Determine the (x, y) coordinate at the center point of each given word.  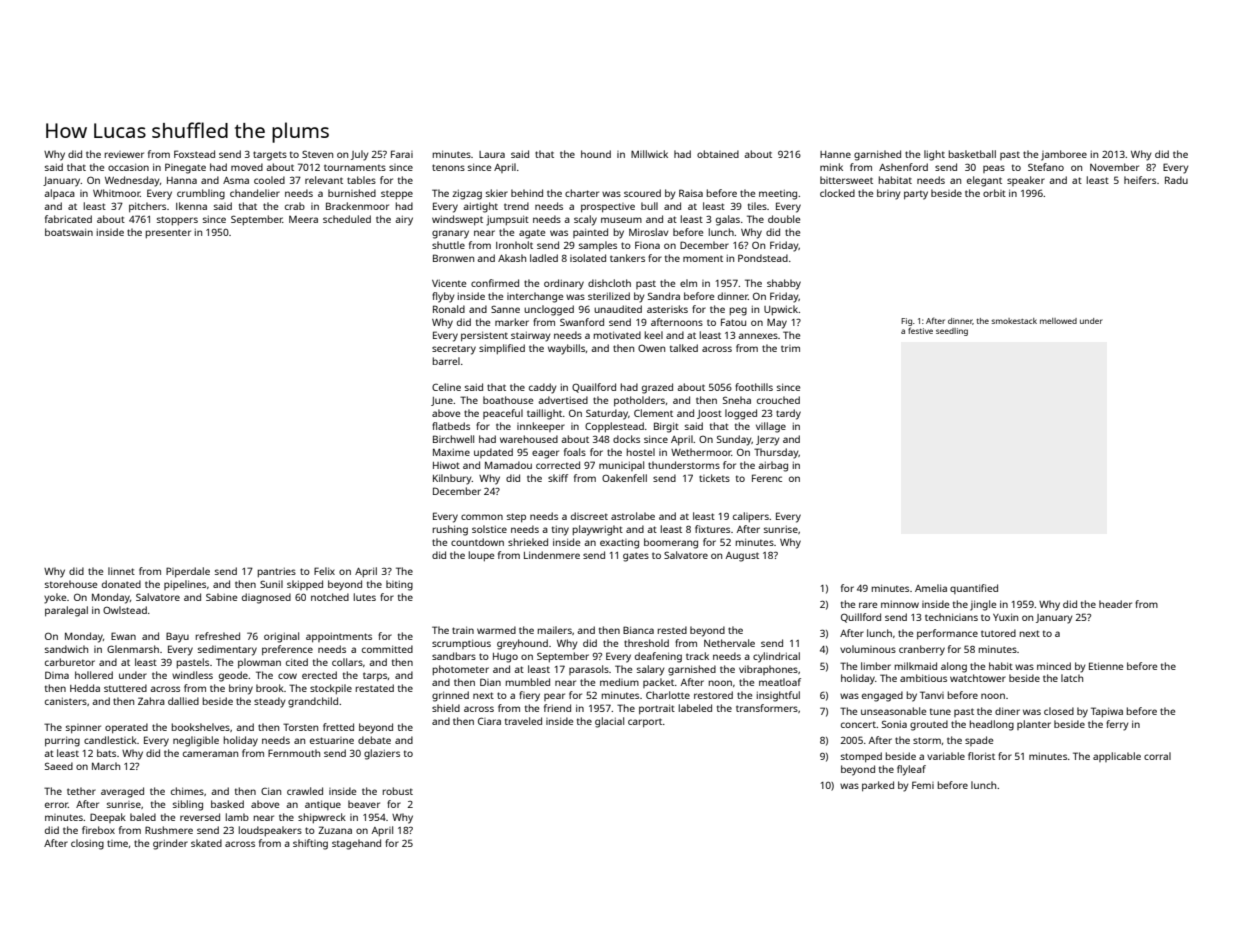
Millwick (649, 154)
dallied (183, 701)
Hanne (835, 154)
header (1115, 604)
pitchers (147, 207)
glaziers (382, 754)
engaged (882, 696)
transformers (767, 708)
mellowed (1058, 321)
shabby (784, 284)
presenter (168, 233)
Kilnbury (452, 479)
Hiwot (446, 465)
